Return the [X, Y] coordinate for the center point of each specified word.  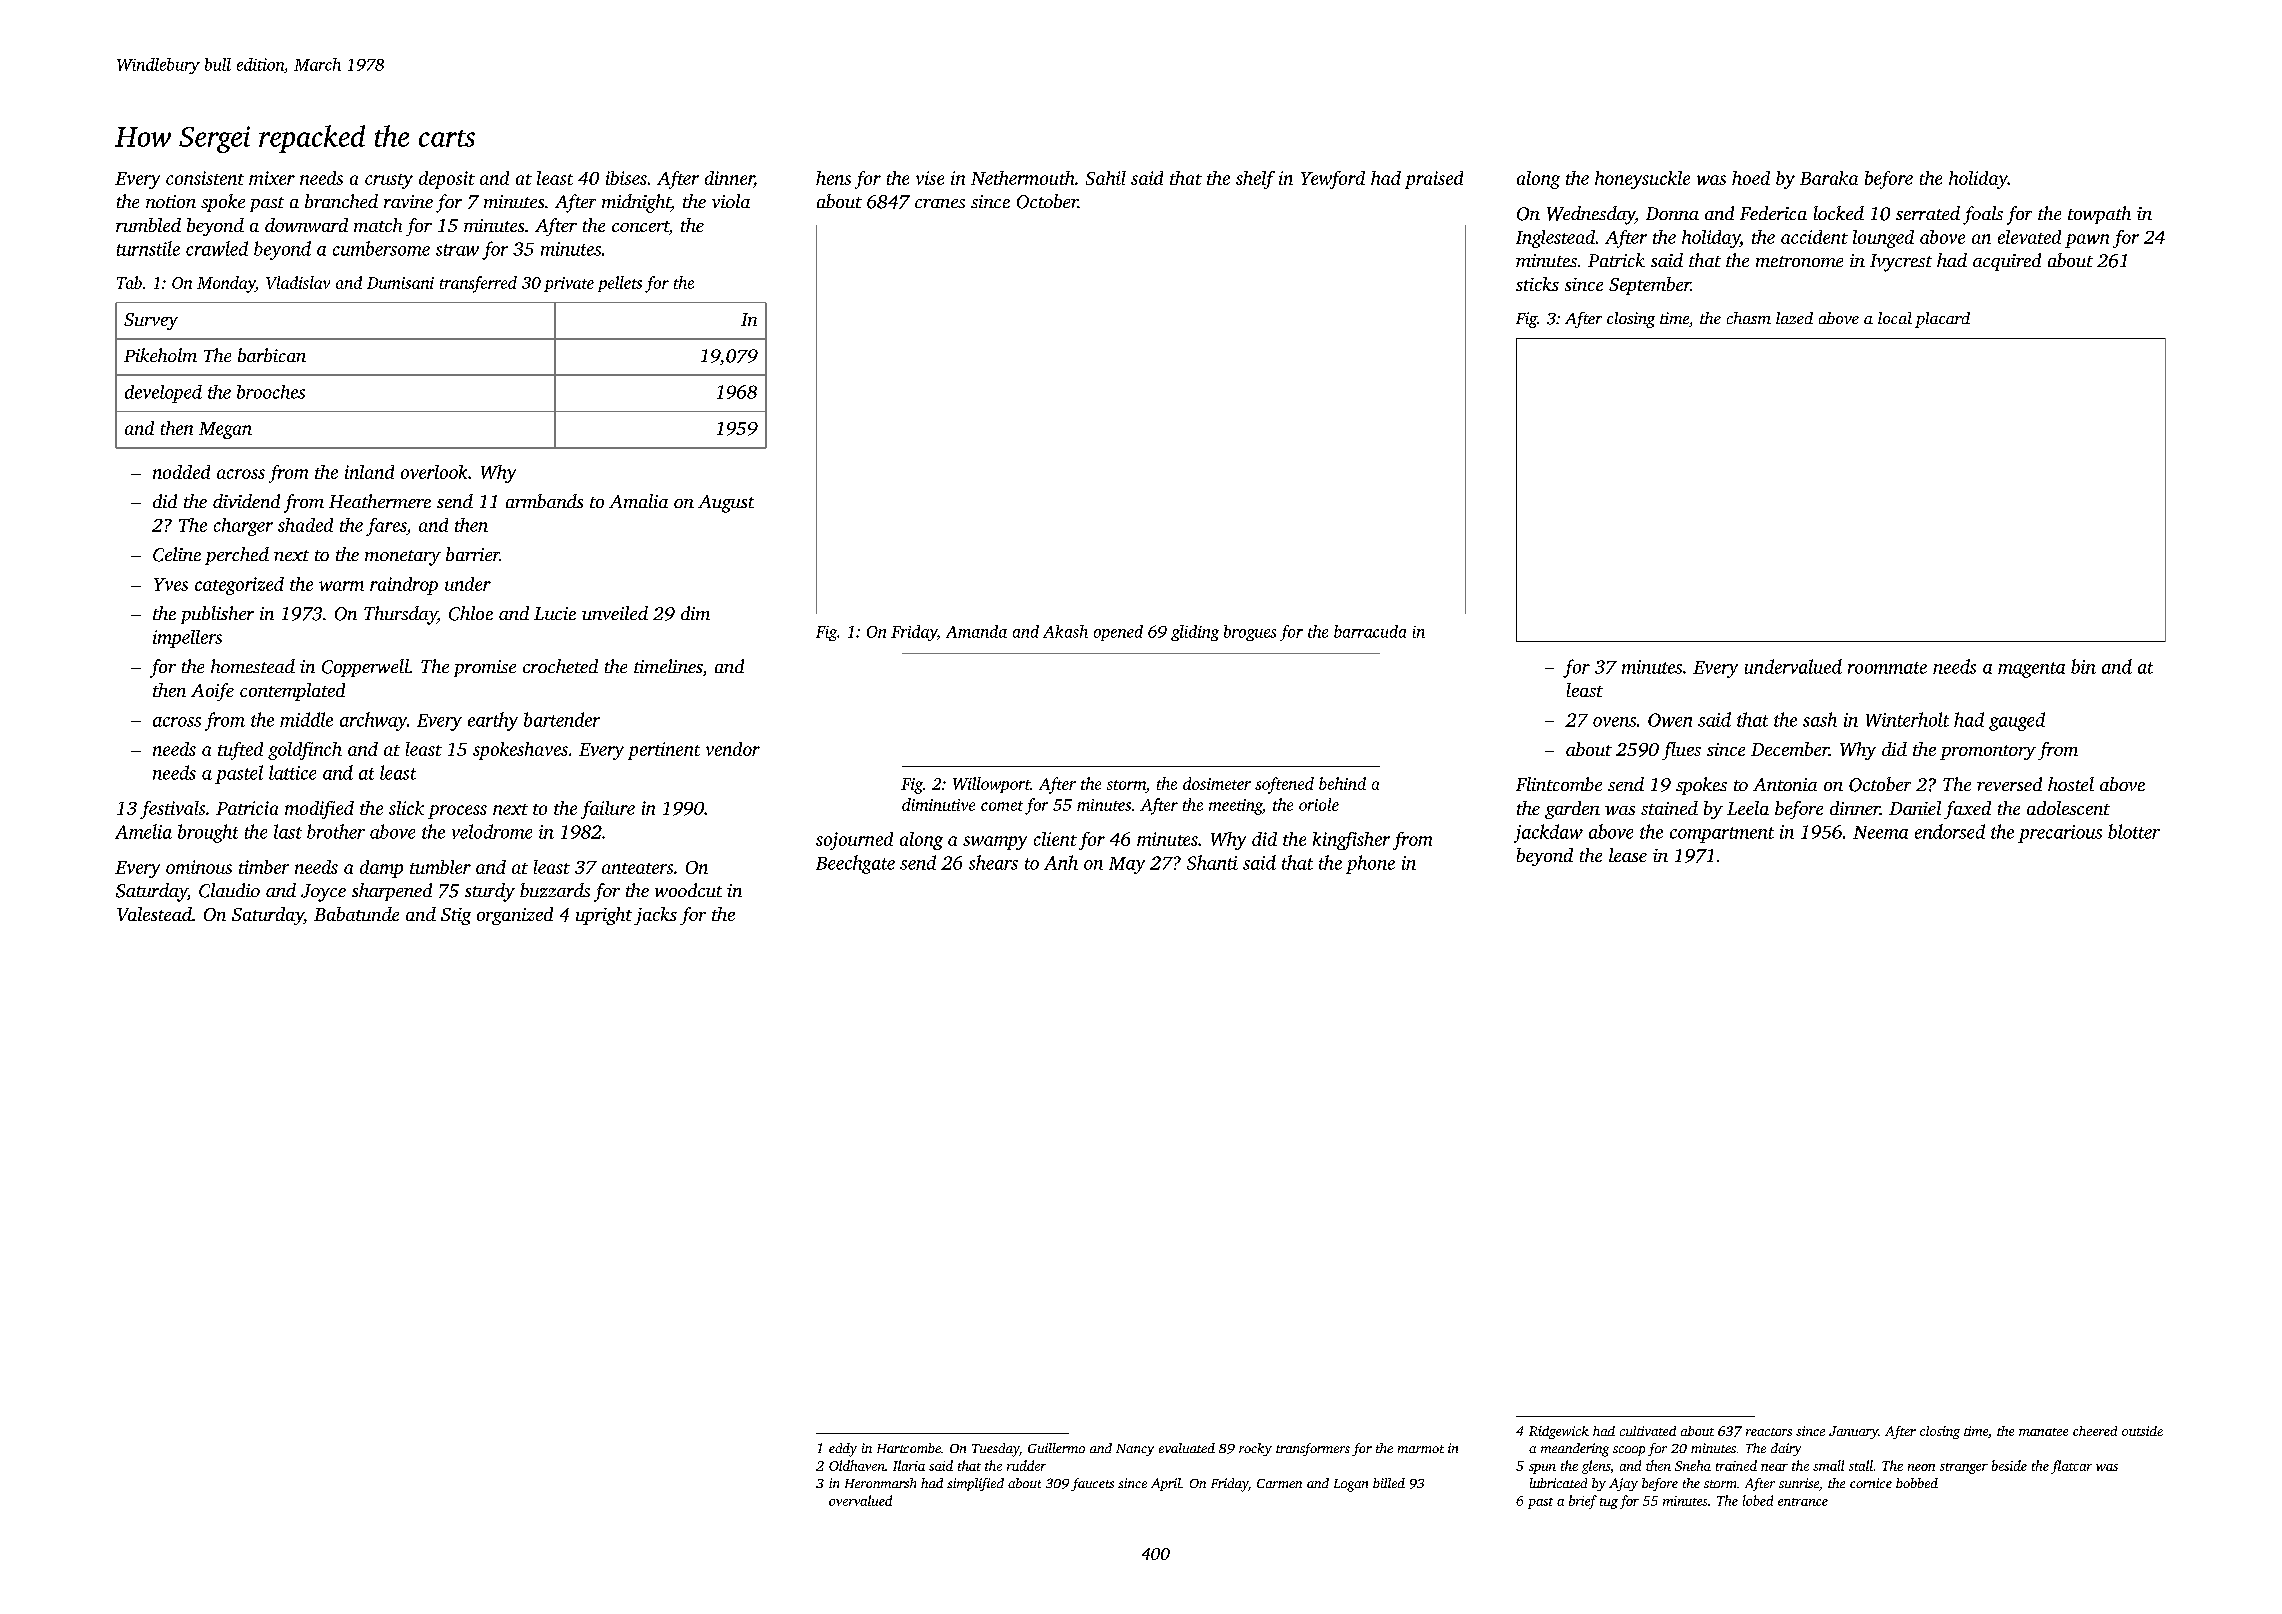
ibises [626, 178]
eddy [843, 1450]
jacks [655, 916]
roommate [1887, 668]
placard [1942, 320]
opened [1118, 633]
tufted [240, 751]
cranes [940, 203]
